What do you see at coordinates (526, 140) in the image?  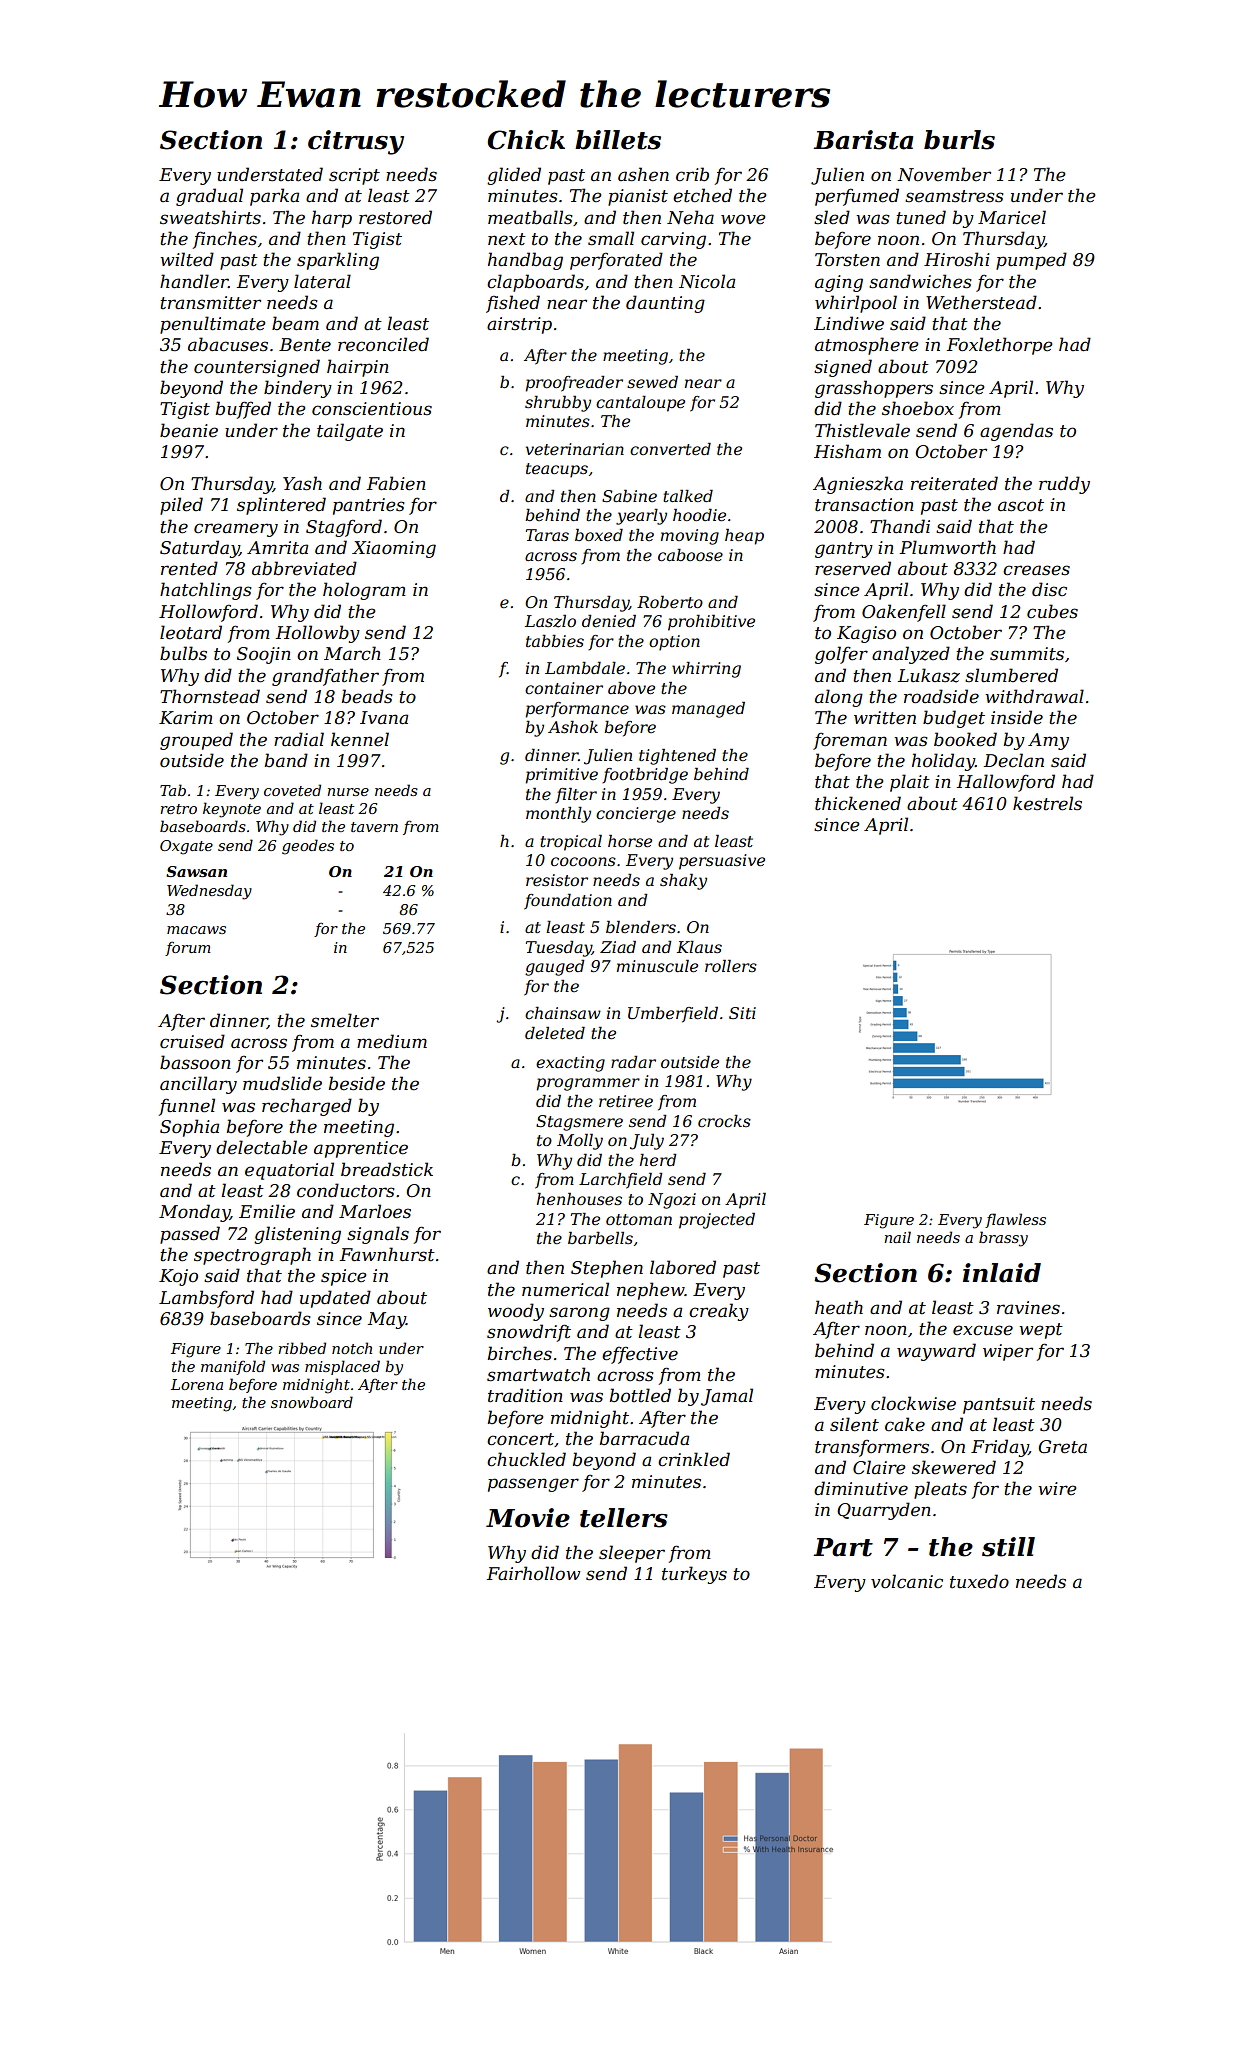 I see `Chick` at bounding box center [526, 140].
